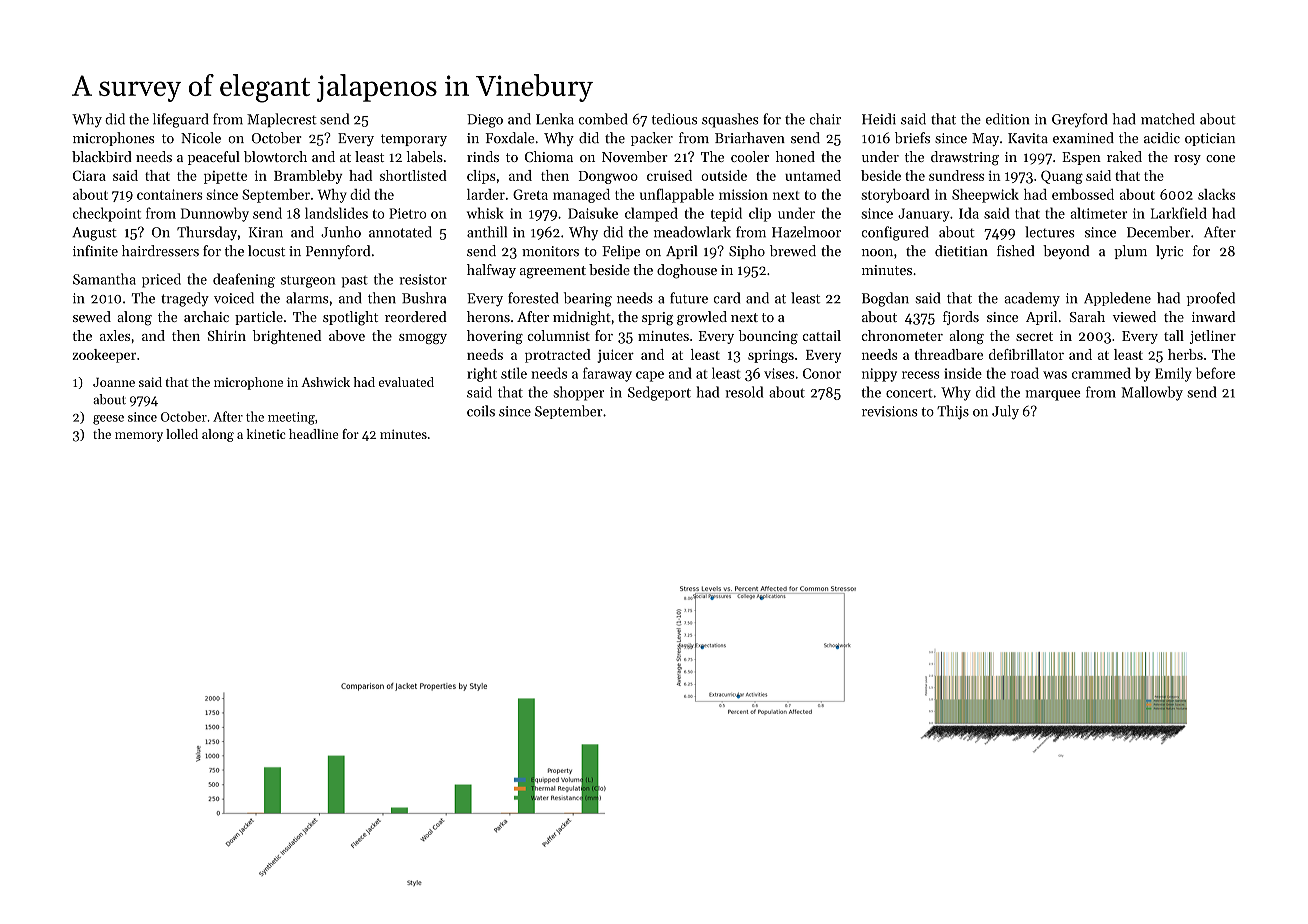 The image size is (1308, 924). What do you see at coordinates (181, 120) in the page?
I see `lifeguard` at bounding box center [181, 120].
